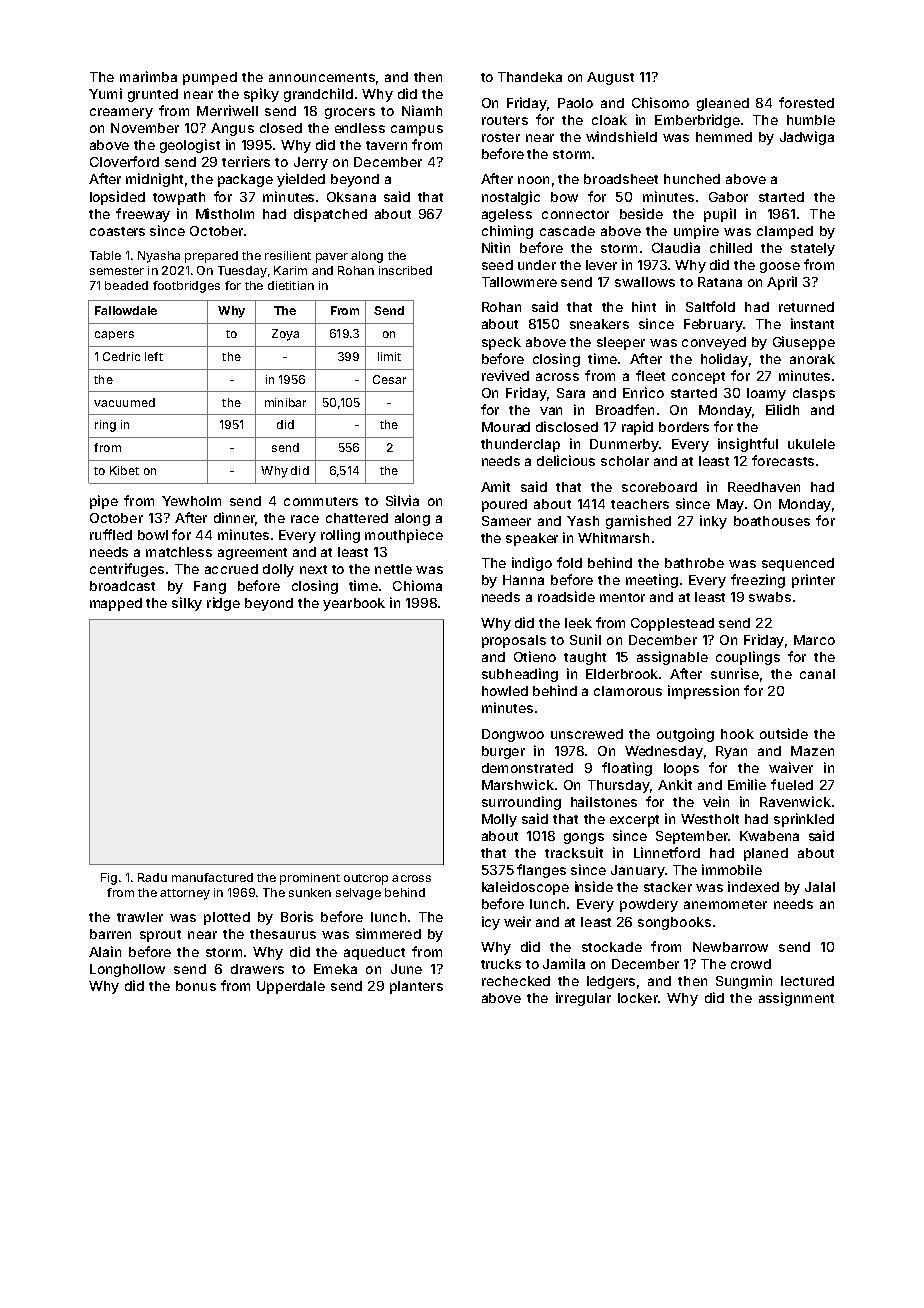  What do you see at coordinates (232, 129) in the screenshot?
I see `Angus` at bounding box center [232, 129].
